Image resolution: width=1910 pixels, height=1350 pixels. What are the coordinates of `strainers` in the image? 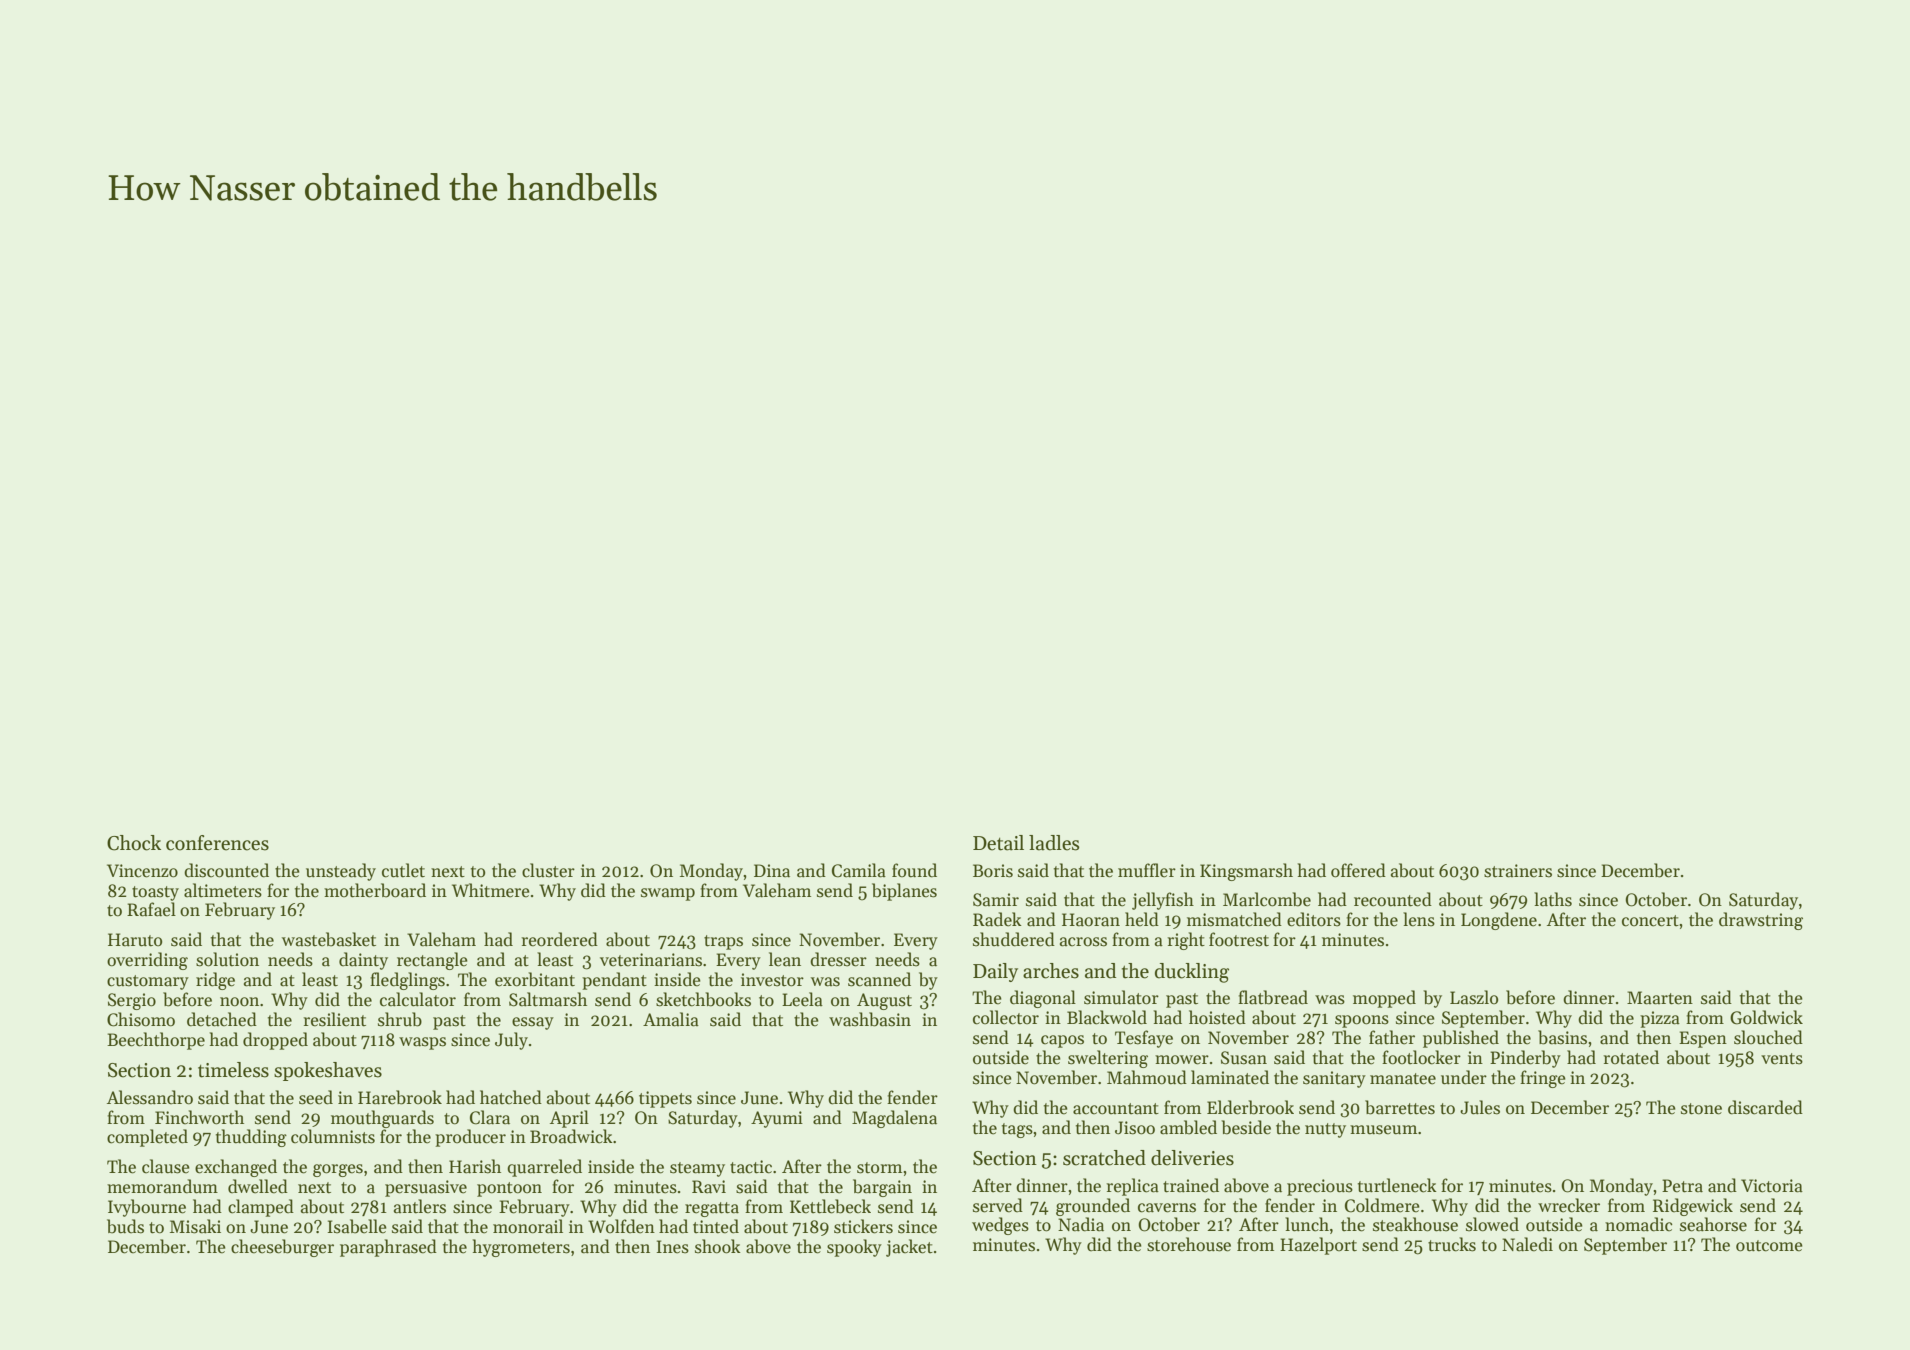 It's located at (1518, 871).
